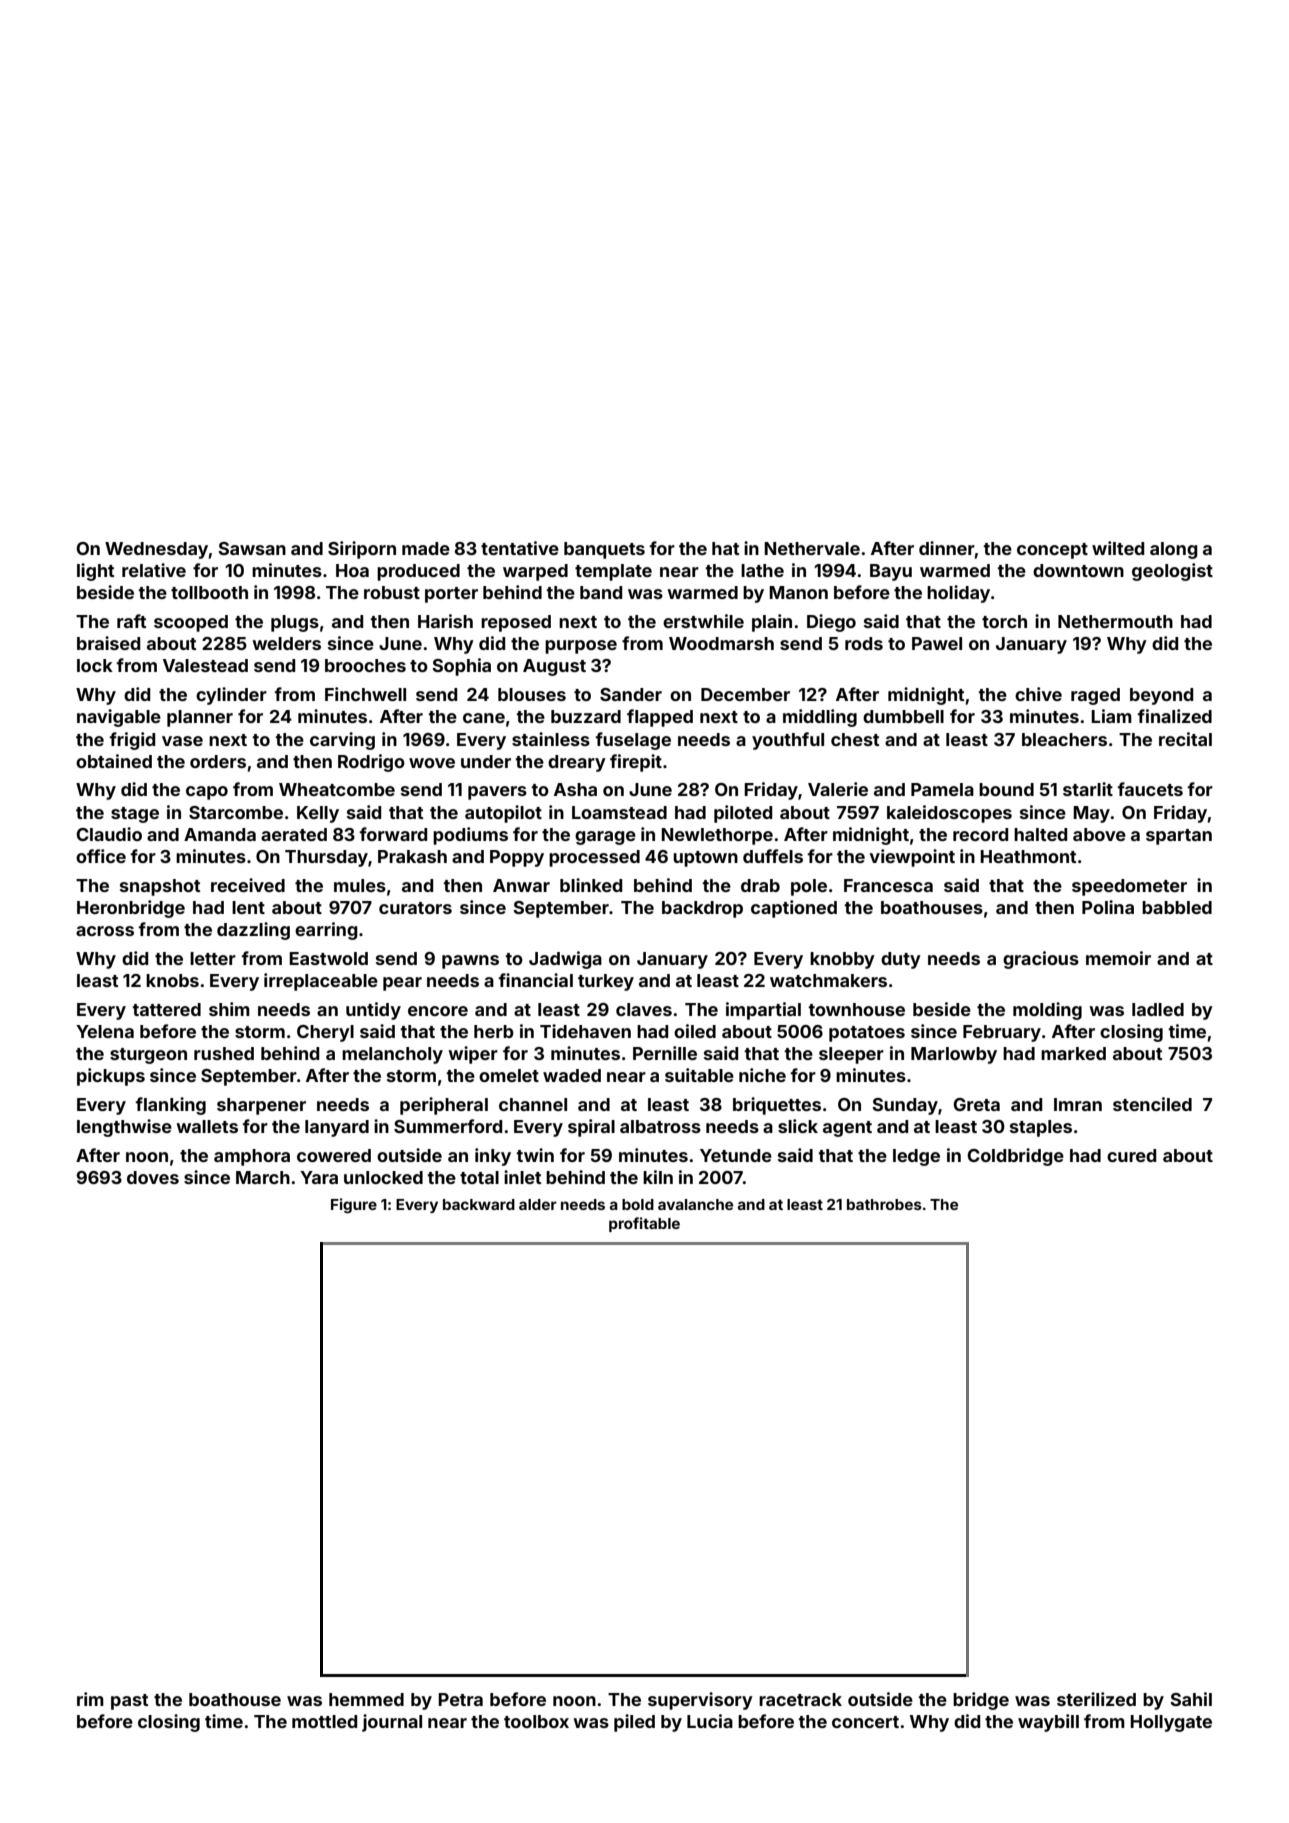 The height and width of the screenshot is (1823, 1289). Describe the element at coordinates (901, 960) in the screenshot. I see `duty` at that location.
